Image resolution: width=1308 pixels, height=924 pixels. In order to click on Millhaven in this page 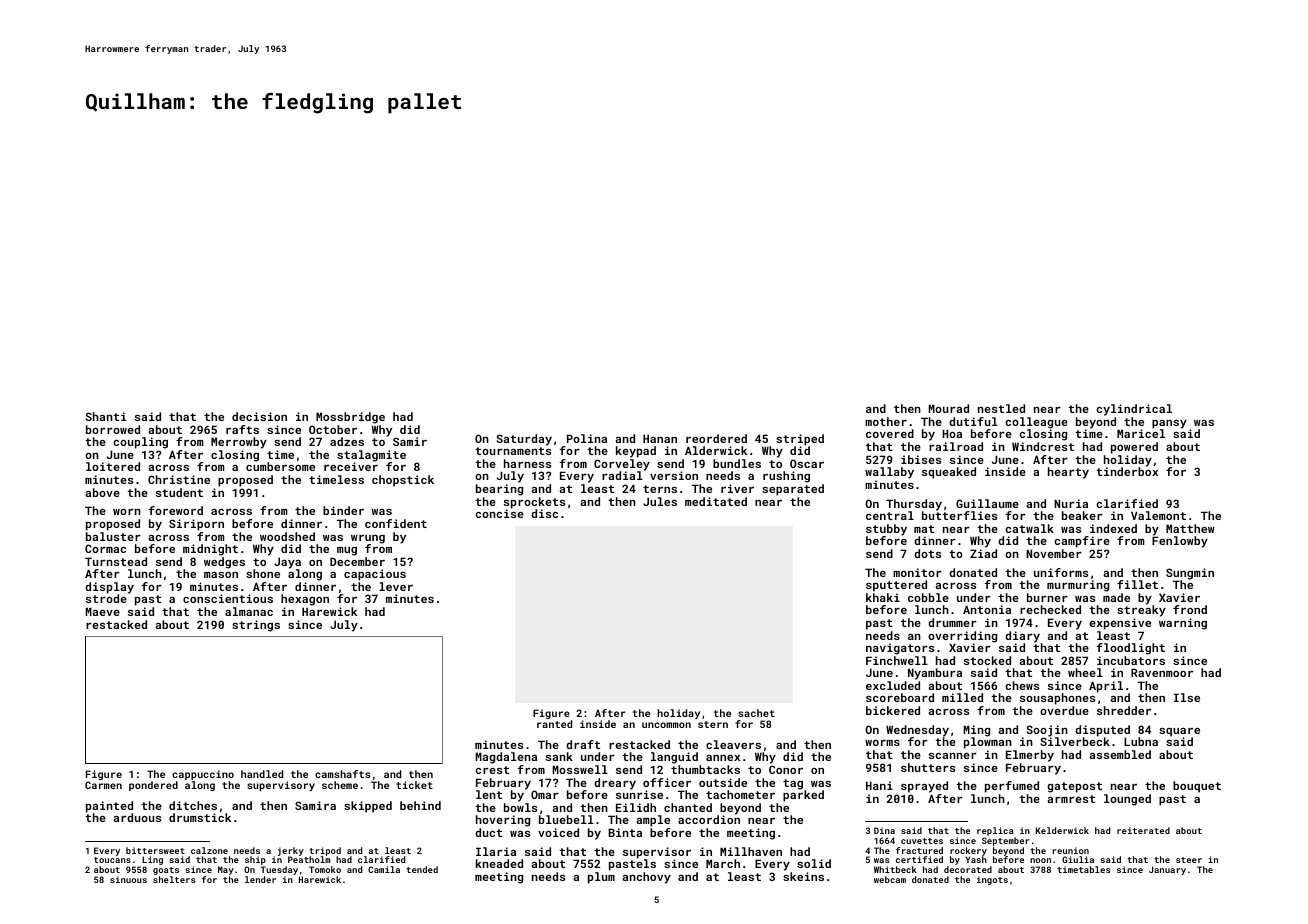, I will do `click(751, 851)`.
